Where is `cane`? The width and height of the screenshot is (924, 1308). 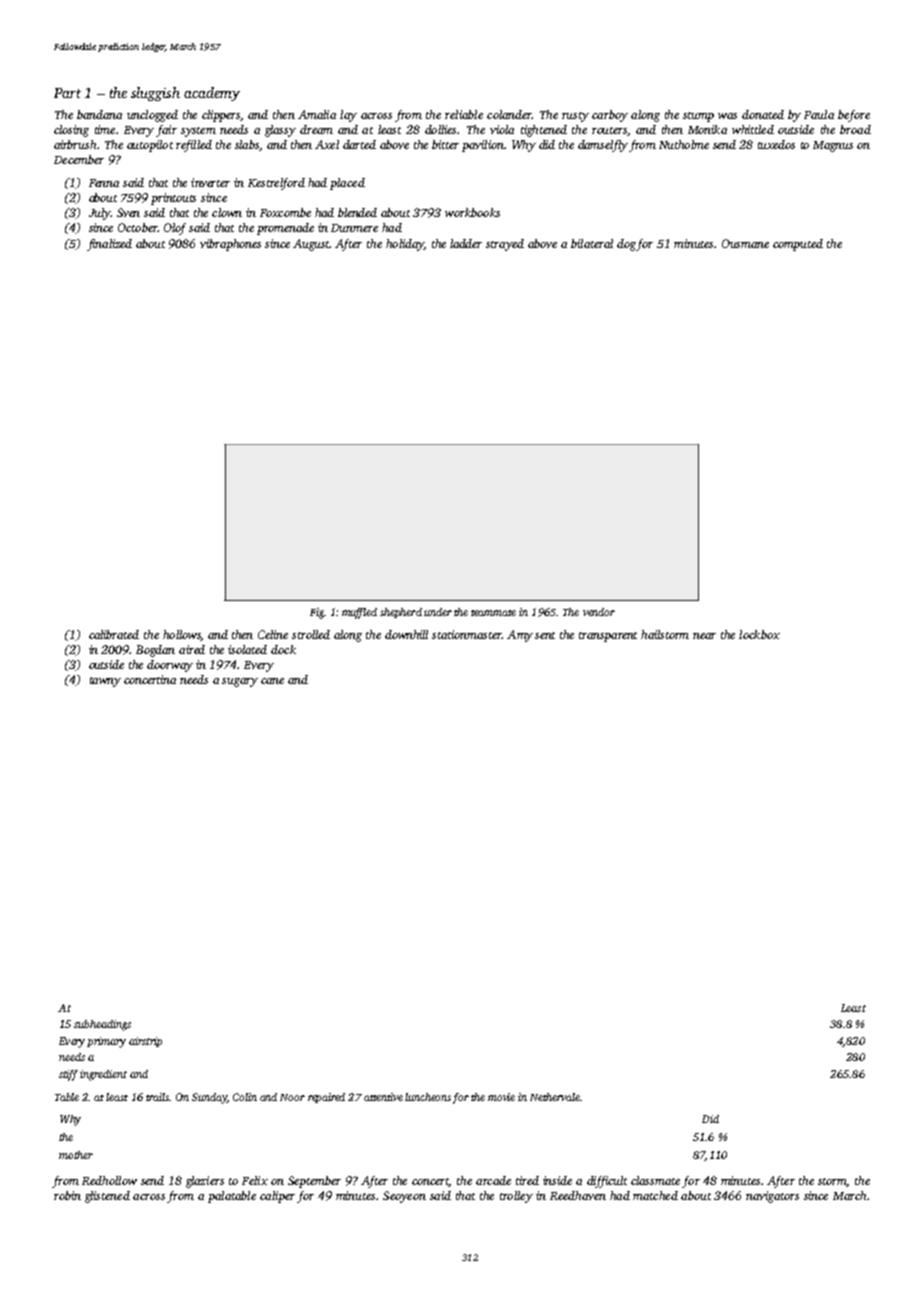 cane is located at coordinates (272, 681).
